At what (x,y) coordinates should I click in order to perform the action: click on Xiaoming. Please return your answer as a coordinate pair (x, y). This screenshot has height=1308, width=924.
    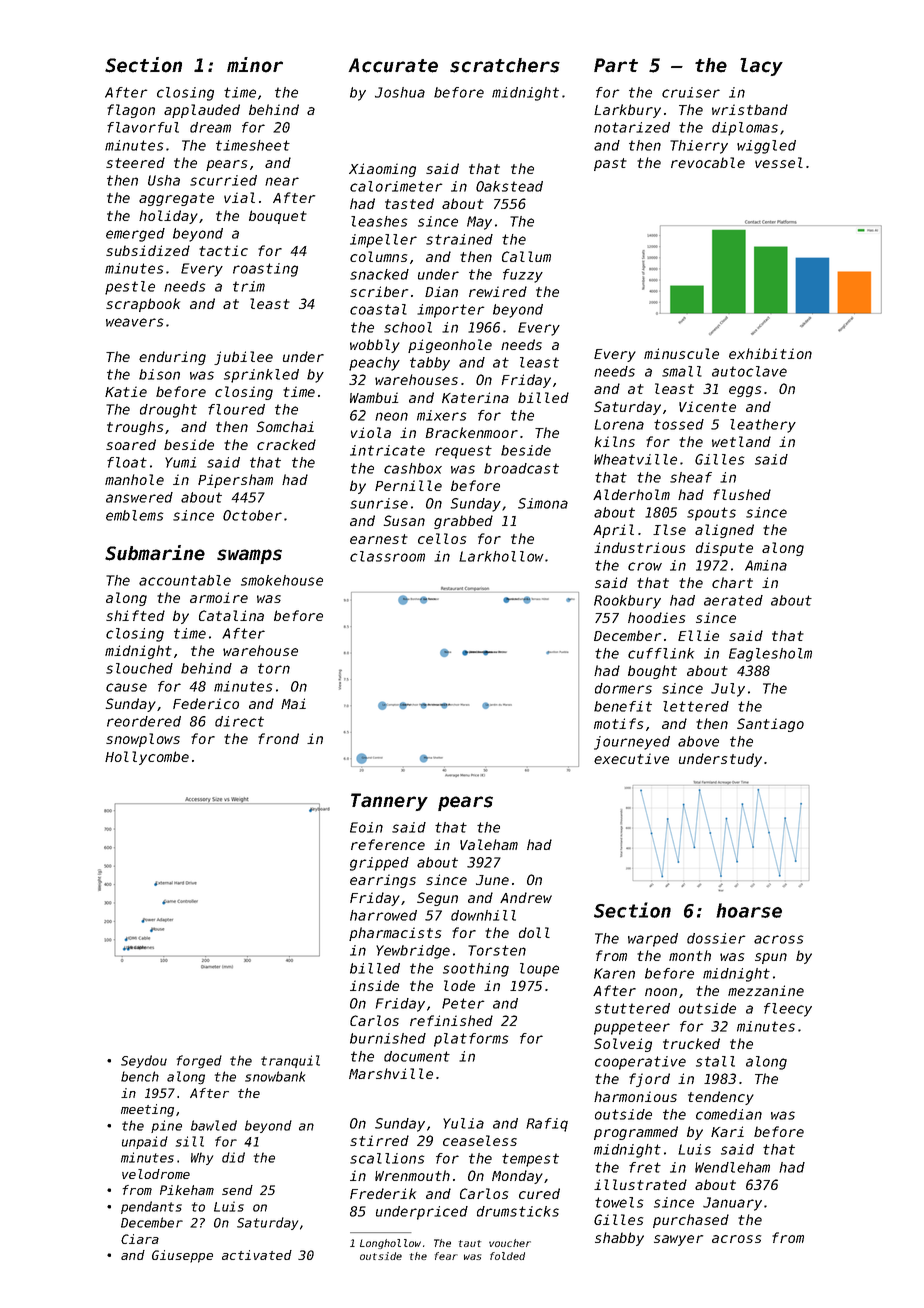
    Looking at the image, I should click on (382, 170).
